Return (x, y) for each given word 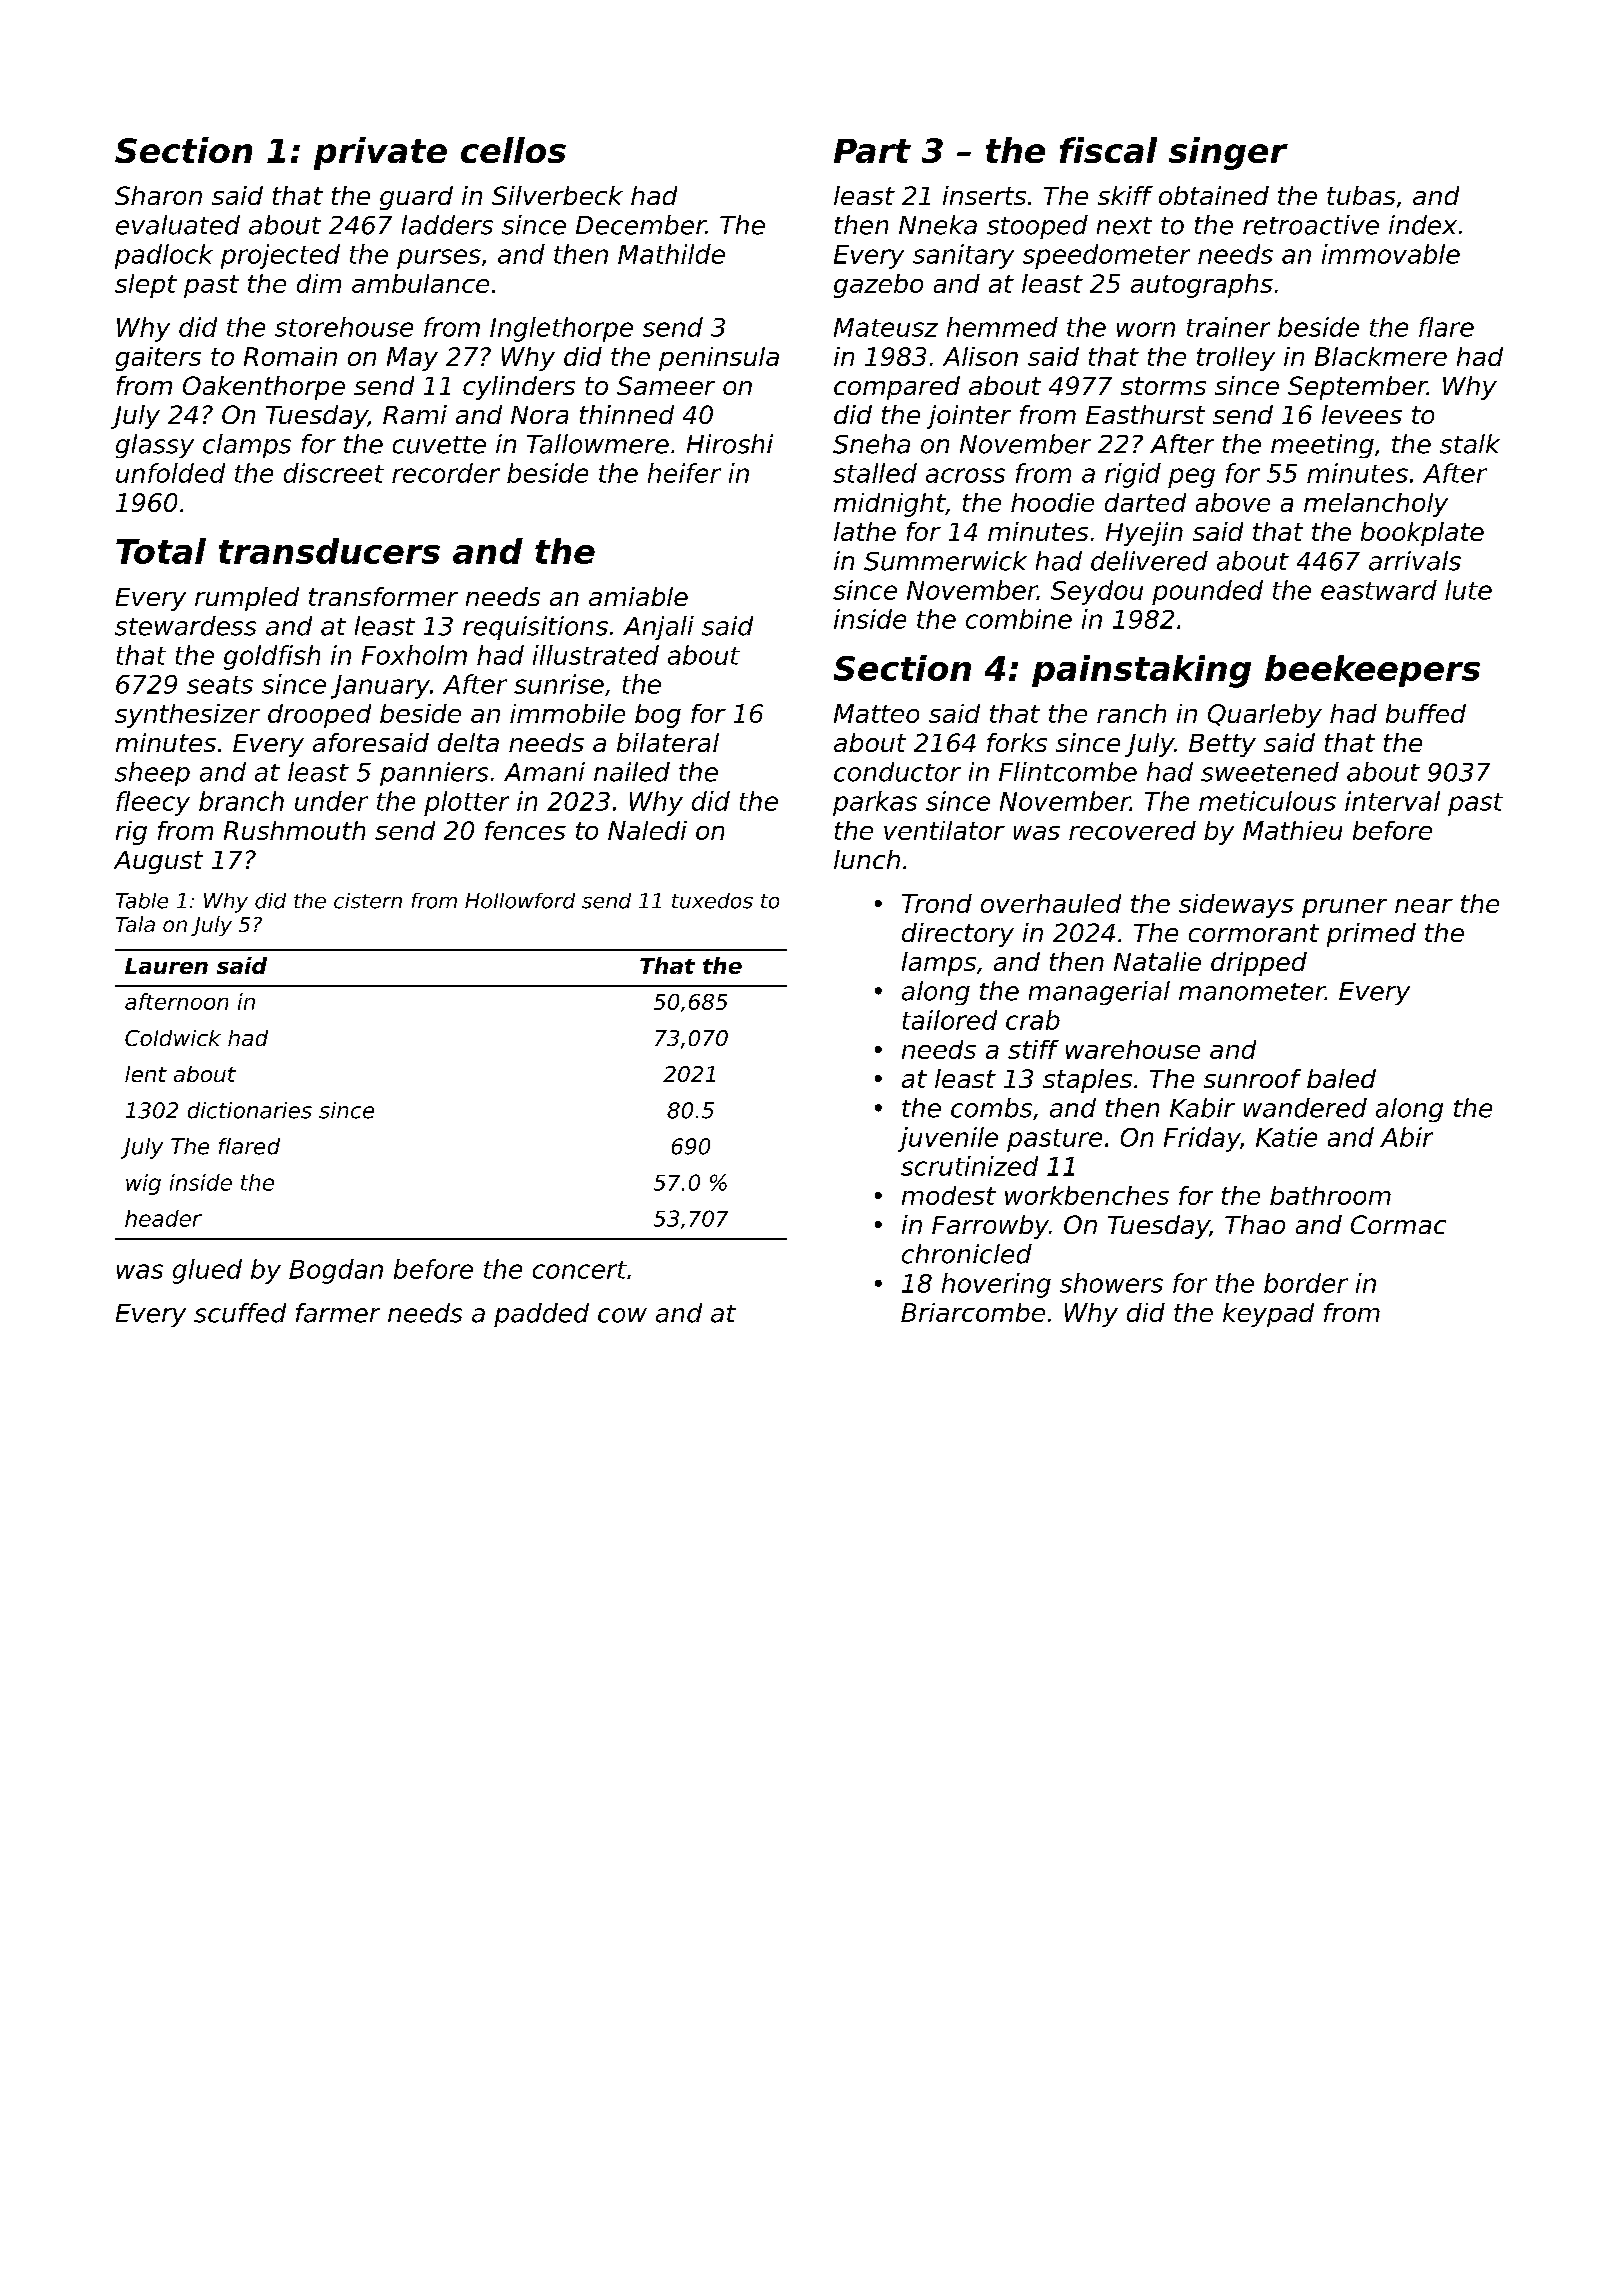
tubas (1361, 195)
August (158, 862)
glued (207, 1271)
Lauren (166, 966)
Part (872, 151)
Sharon (158, 195)
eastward (1379, 590)
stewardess (185, 626)
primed (1371, 935)
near (1424, 906)
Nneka (938, 225)
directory (958, 935)
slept (146, 286)
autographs (1202, 286)
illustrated (596, 655)
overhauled (1051, 903)
